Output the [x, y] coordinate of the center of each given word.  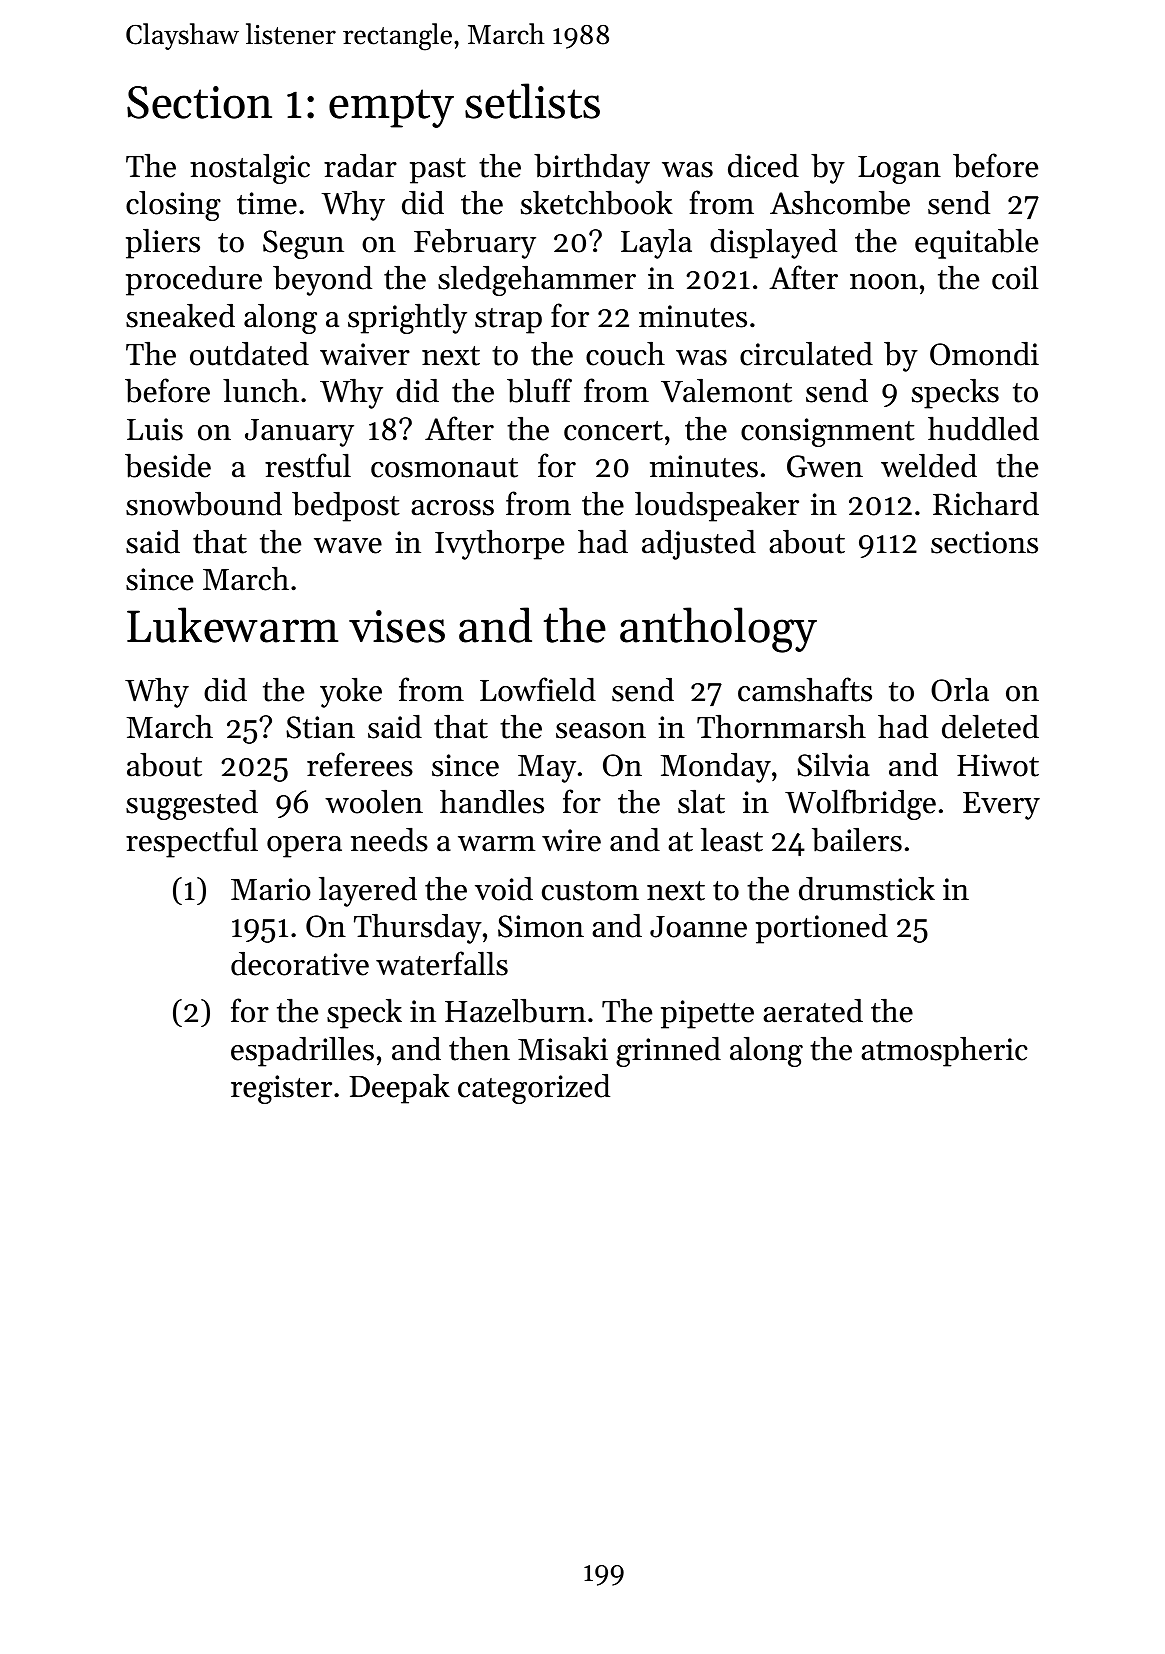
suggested [192, 805]
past [438, 171]
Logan [899, 170]
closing [173, 206]
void [504, 889]
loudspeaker [717, 507]
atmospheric [944, 1052]
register [281, 1089]
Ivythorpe [499, 545]
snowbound [204, 504]
